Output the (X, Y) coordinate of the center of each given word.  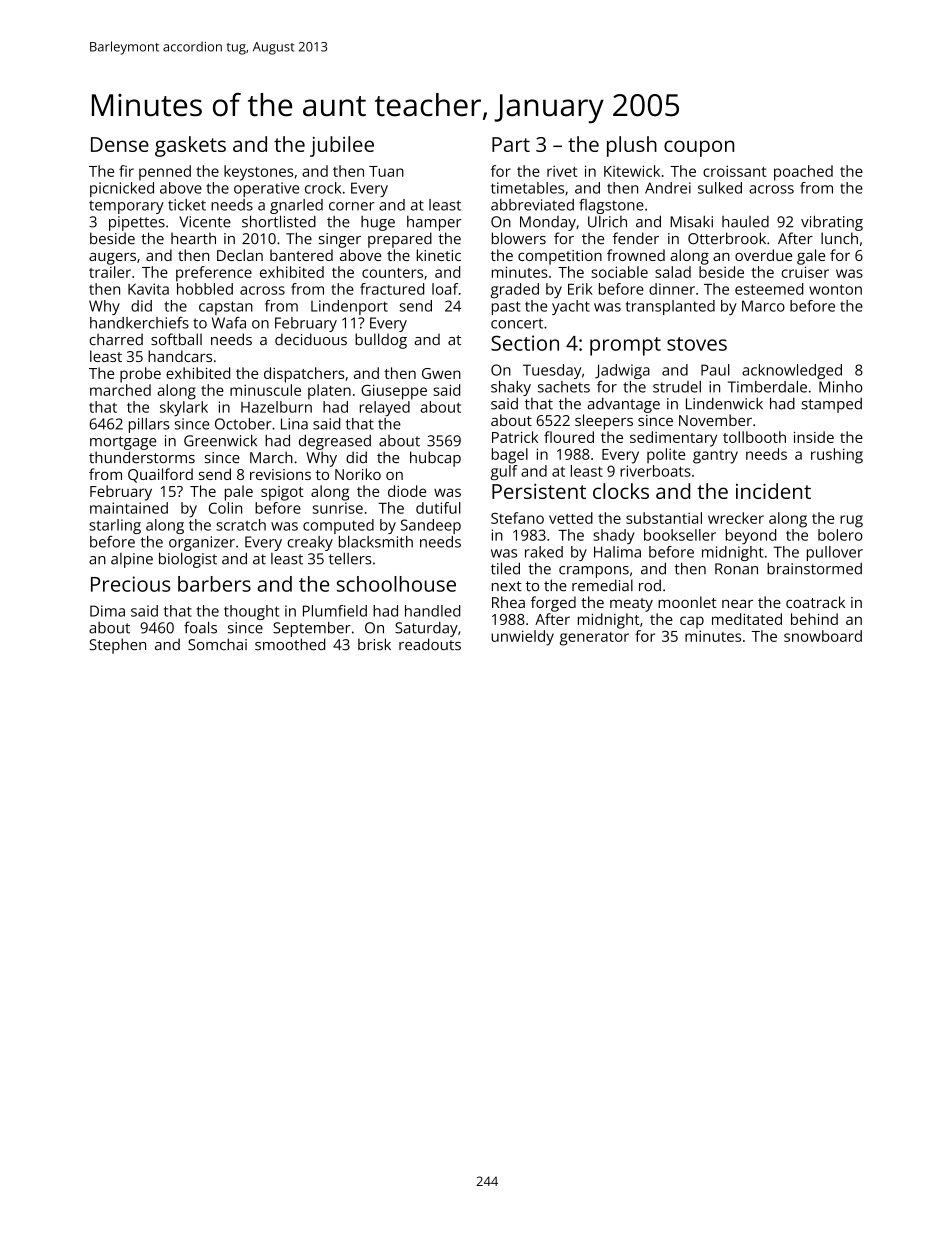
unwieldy (522, 638)
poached (803, 173)
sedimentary (673, 439)
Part (511, 144)
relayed (385, 409)
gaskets (190, 146)
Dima (107, 611)
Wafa (229, 323)
